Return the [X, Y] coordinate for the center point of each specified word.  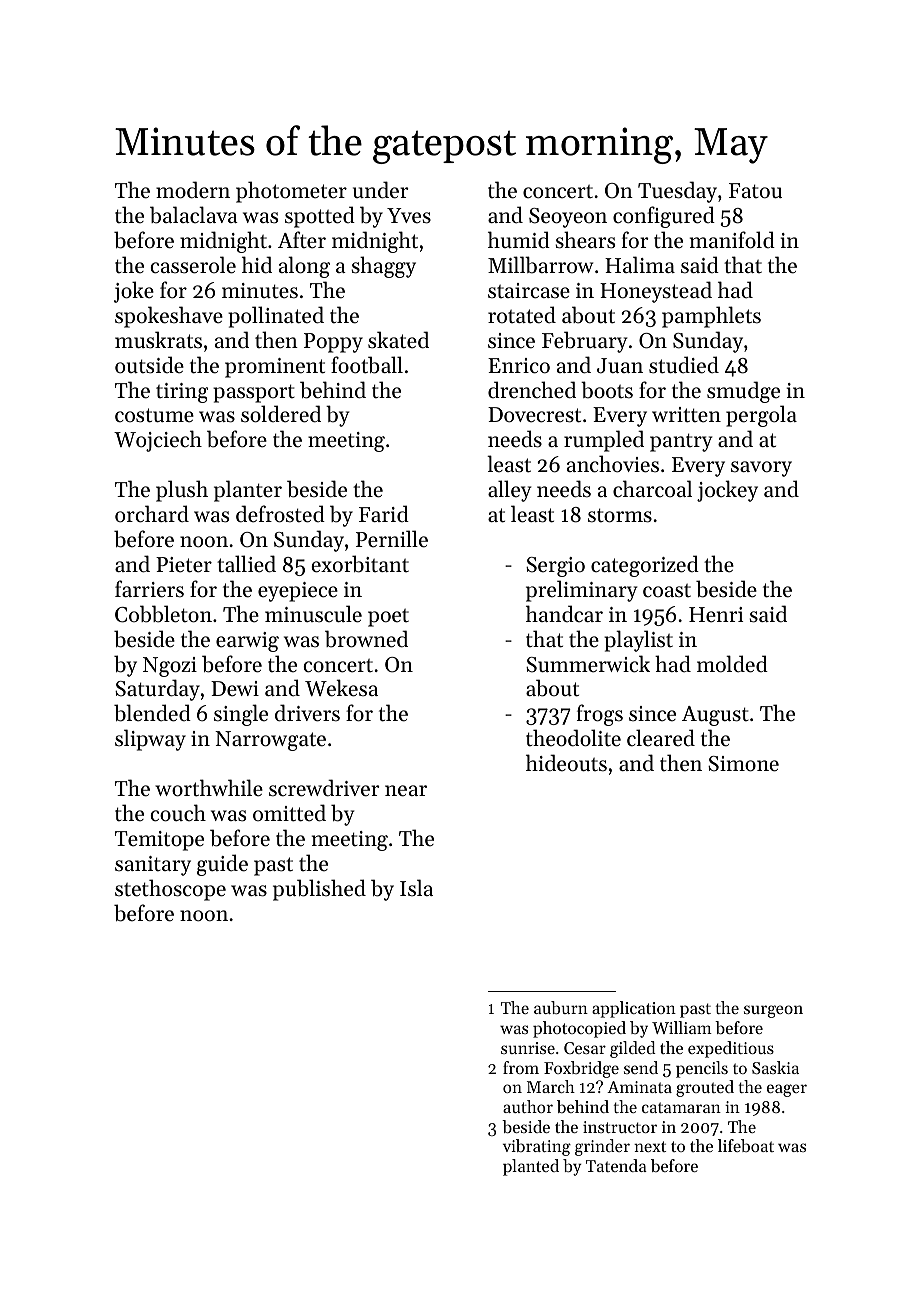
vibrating [537, 1147]
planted [531, 1167]
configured [664, 217]
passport [254, 393]
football [367, 365]
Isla [416, 887]
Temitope [159, 841]
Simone [743, 764]
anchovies [613, 464]
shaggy [384, 267]
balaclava [194, 215]
